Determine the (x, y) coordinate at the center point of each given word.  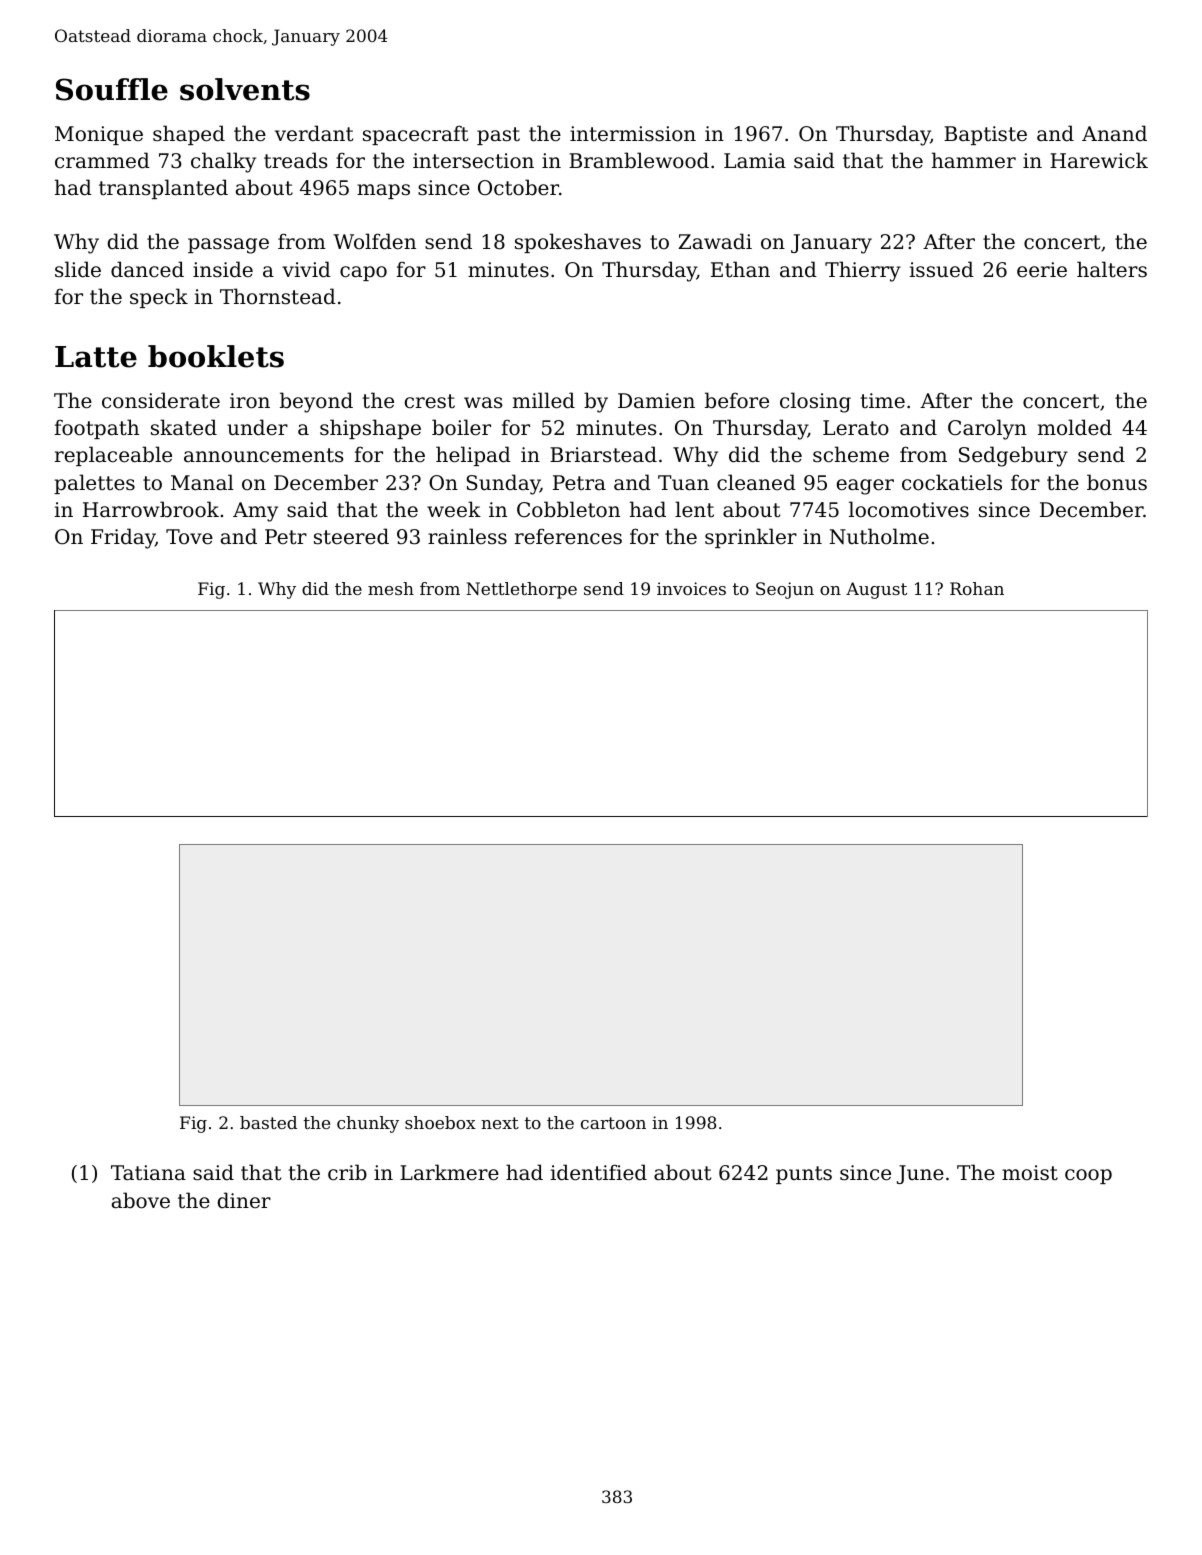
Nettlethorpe (521, 590)
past (498, 136)
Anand (1114, 133)
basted (268, 1122)
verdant (314, 133)
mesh (391, 588)
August (876, 590)
